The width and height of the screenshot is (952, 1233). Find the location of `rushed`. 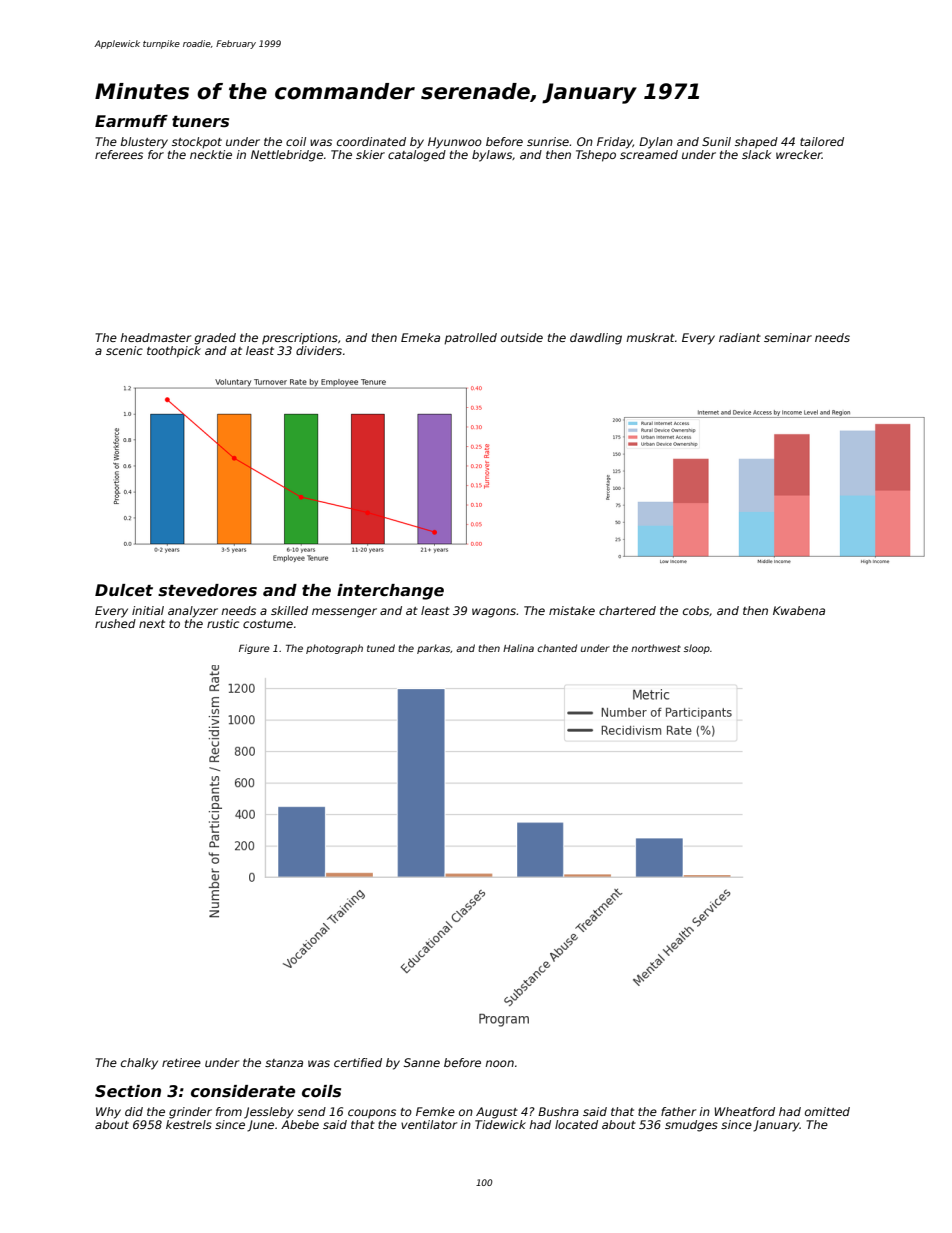

rushed is located at coordinates (115, 623).
